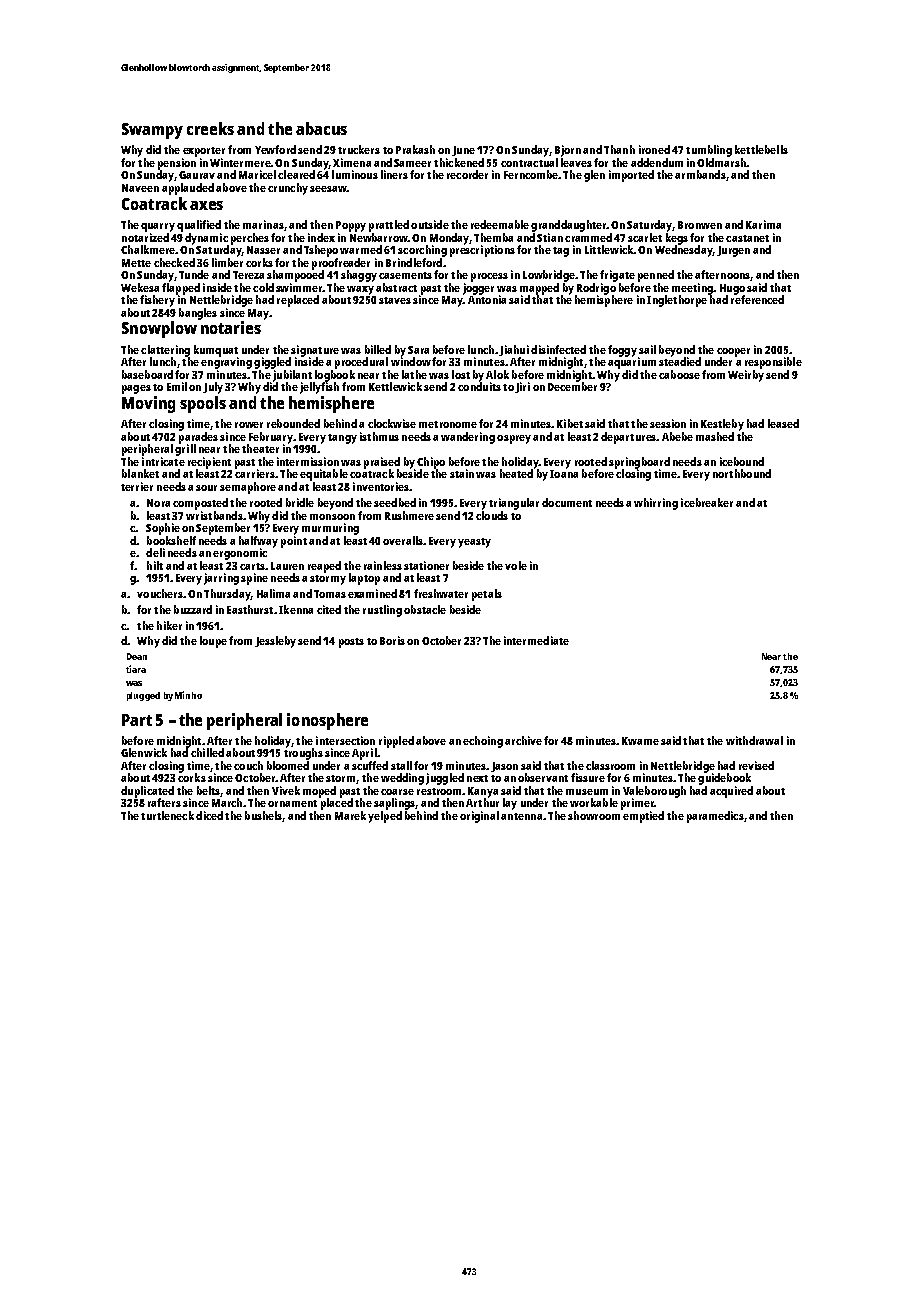 The height and width of the document is (1308, 924). What do you see at coordinates (754, 740) in the document?
I see `withdrawal` at bounding box center [754, 740].
